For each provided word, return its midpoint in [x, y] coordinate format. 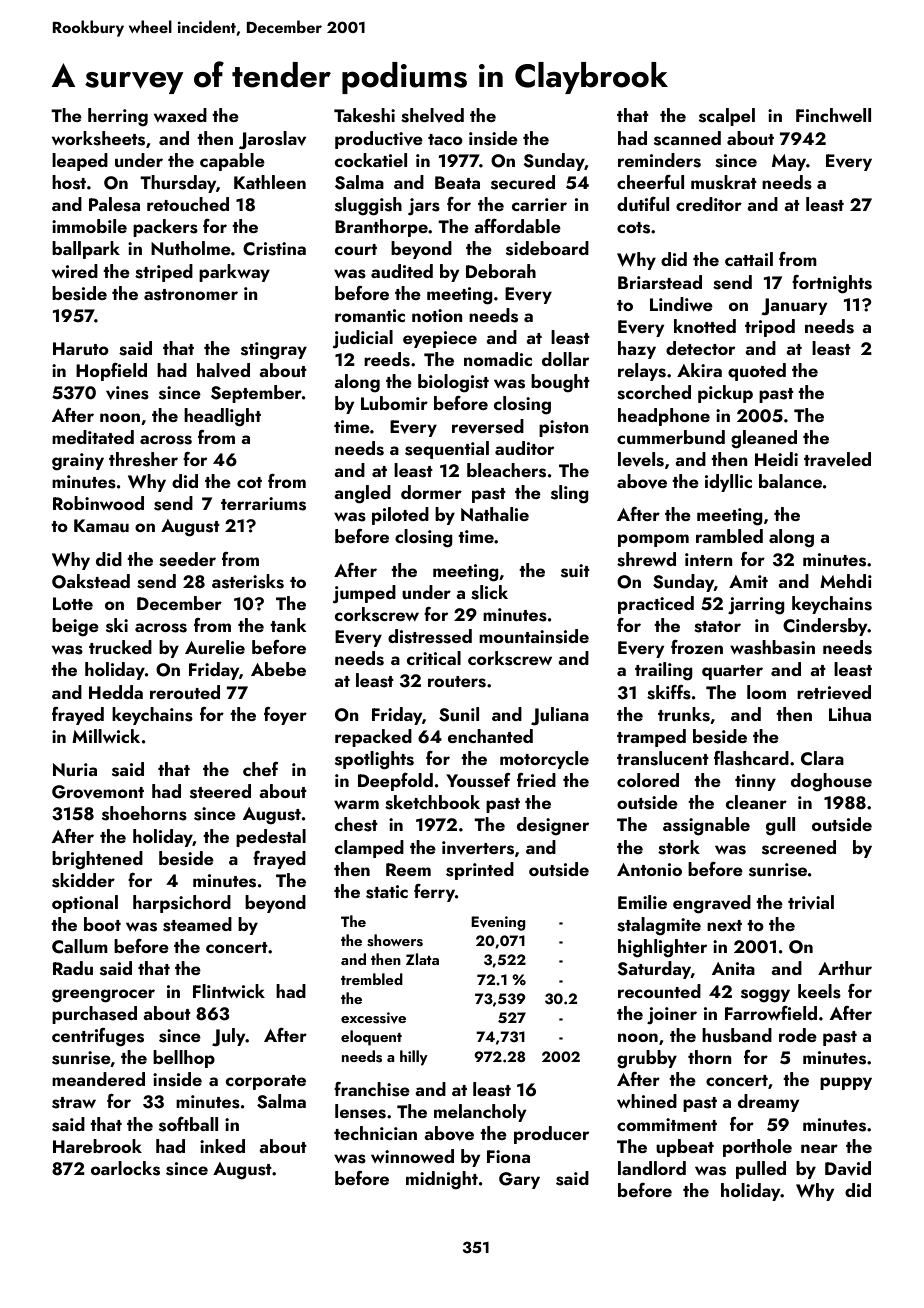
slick [489, 592]
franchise [372, 1089]
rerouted [185, 692]
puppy [846, 1083]
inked [222, 1146]
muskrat [724, 182]
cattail [749, 259]
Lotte [73, 603]
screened [799, 847]
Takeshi [364, 115]
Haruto [81, 348]
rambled [729, 536]
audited [402, 271]
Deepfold [395, 782]
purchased [94, 1015]
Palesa [114, 204]
